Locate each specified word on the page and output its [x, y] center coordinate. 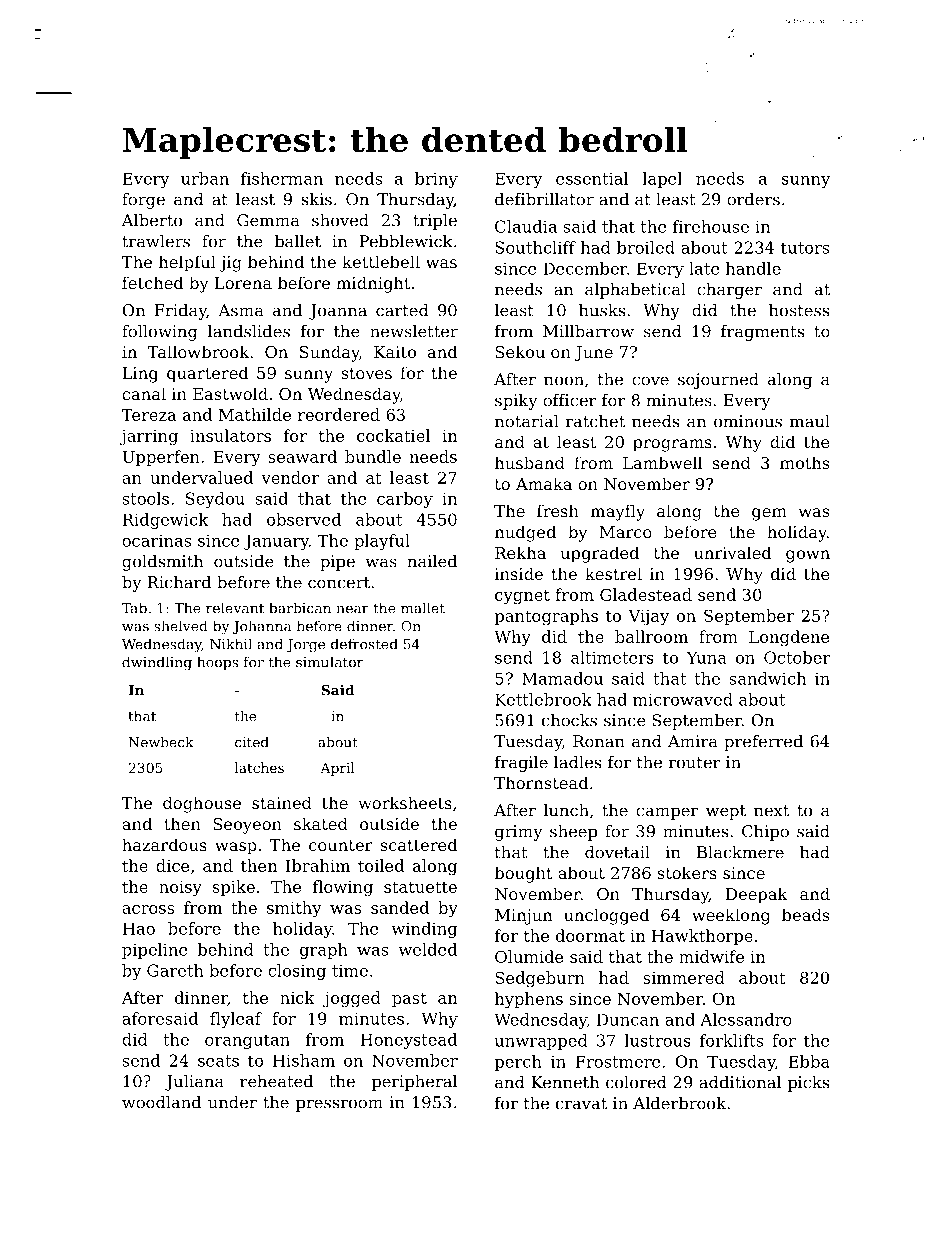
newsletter [414, 331]
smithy [294, 909]
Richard [179, 582]
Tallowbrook [198, 351]
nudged [525, 533]
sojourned [718, 381]
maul [810, 421]
